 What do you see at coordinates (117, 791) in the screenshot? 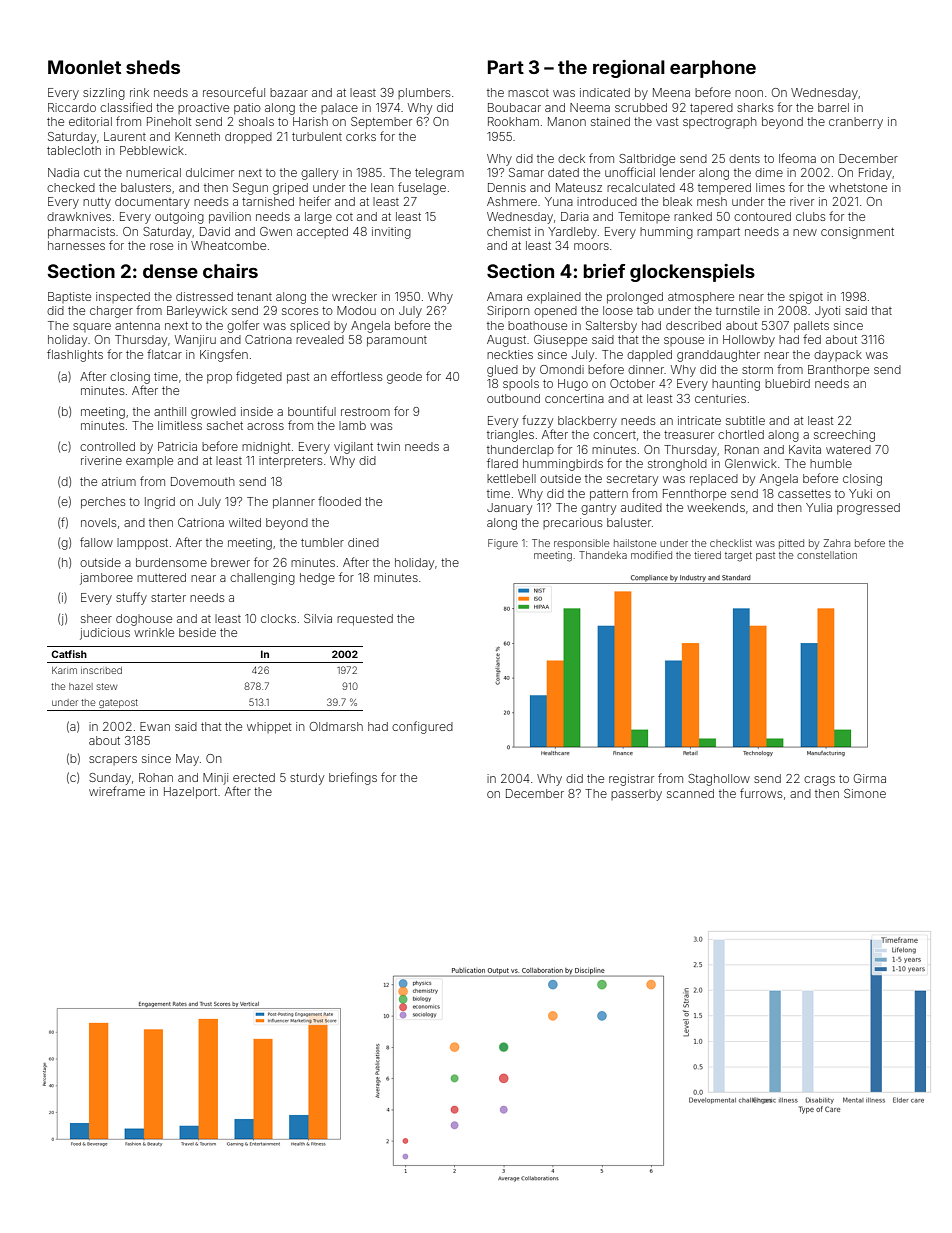
I see `wireframe` at bounding box center [117, 791].
